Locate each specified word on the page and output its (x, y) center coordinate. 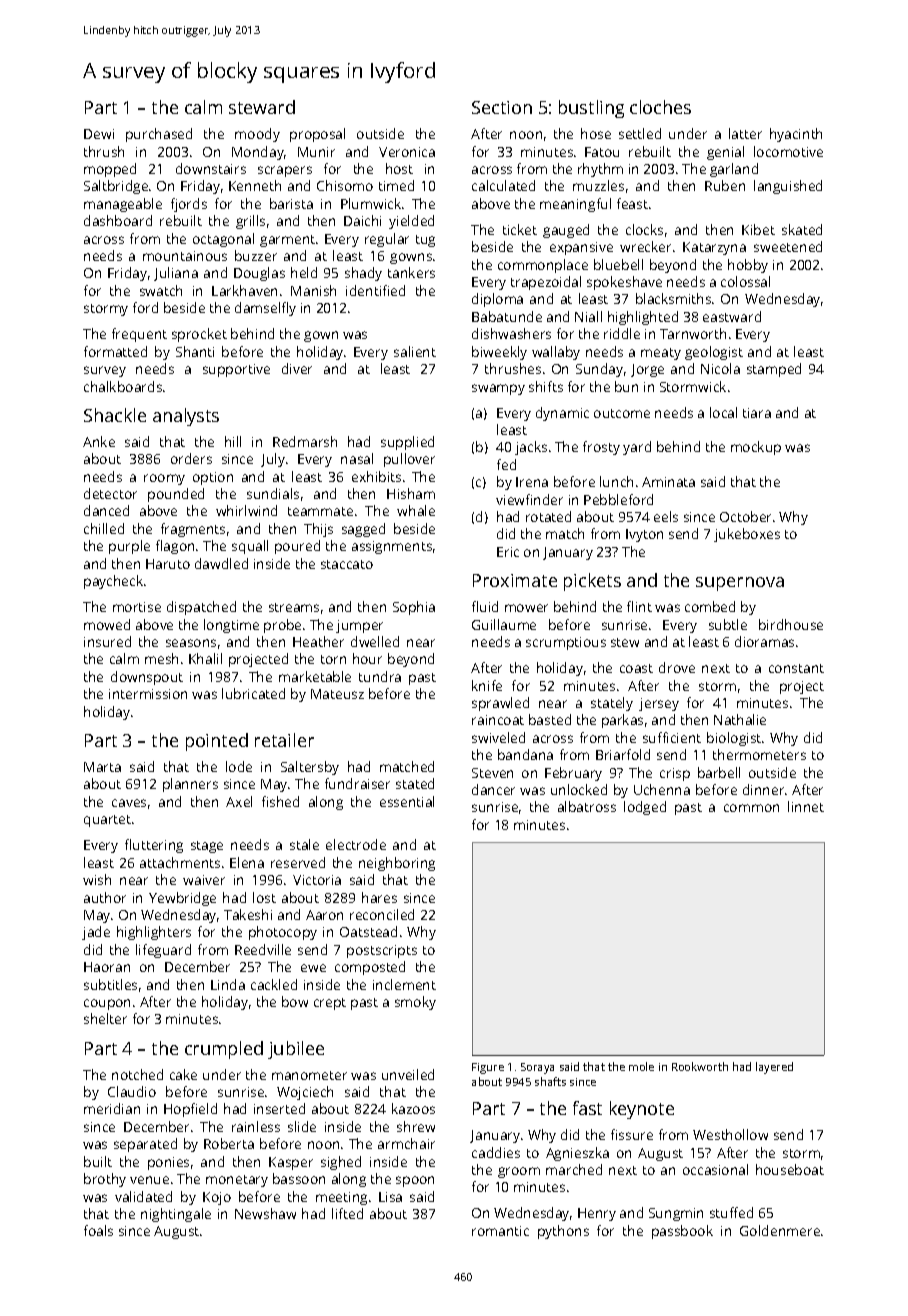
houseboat (790, 1169)
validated (143, 1196)
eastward (732, 316)
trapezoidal (546, 283)
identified (375, 290)
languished (788, 187)
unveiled (408, 1074)
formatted (115, 351)
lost (264, 897)
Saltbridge (116, 187)
